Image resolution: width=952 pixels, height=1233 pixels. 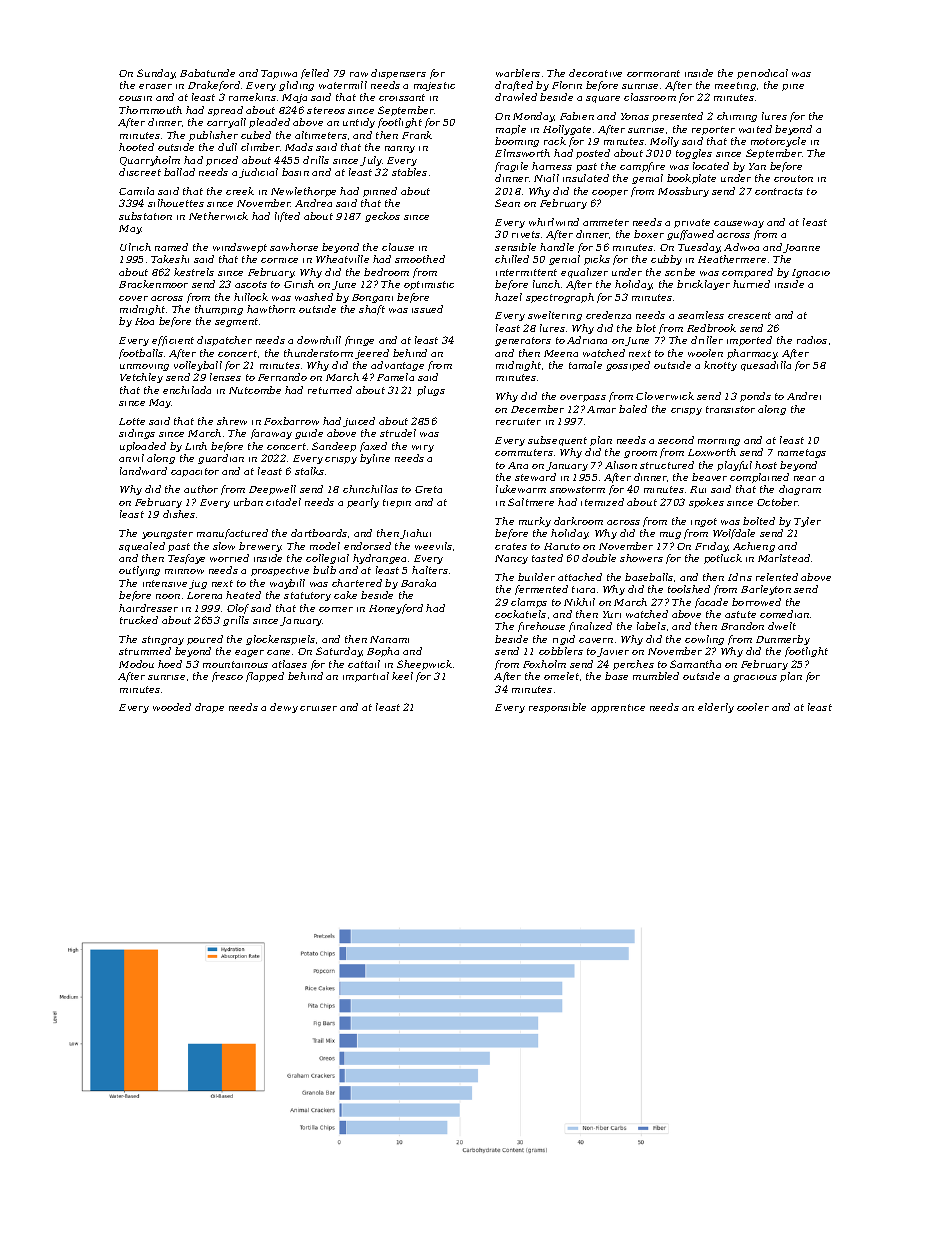 I want to click on apprentice, so click(x=618, y=708).
